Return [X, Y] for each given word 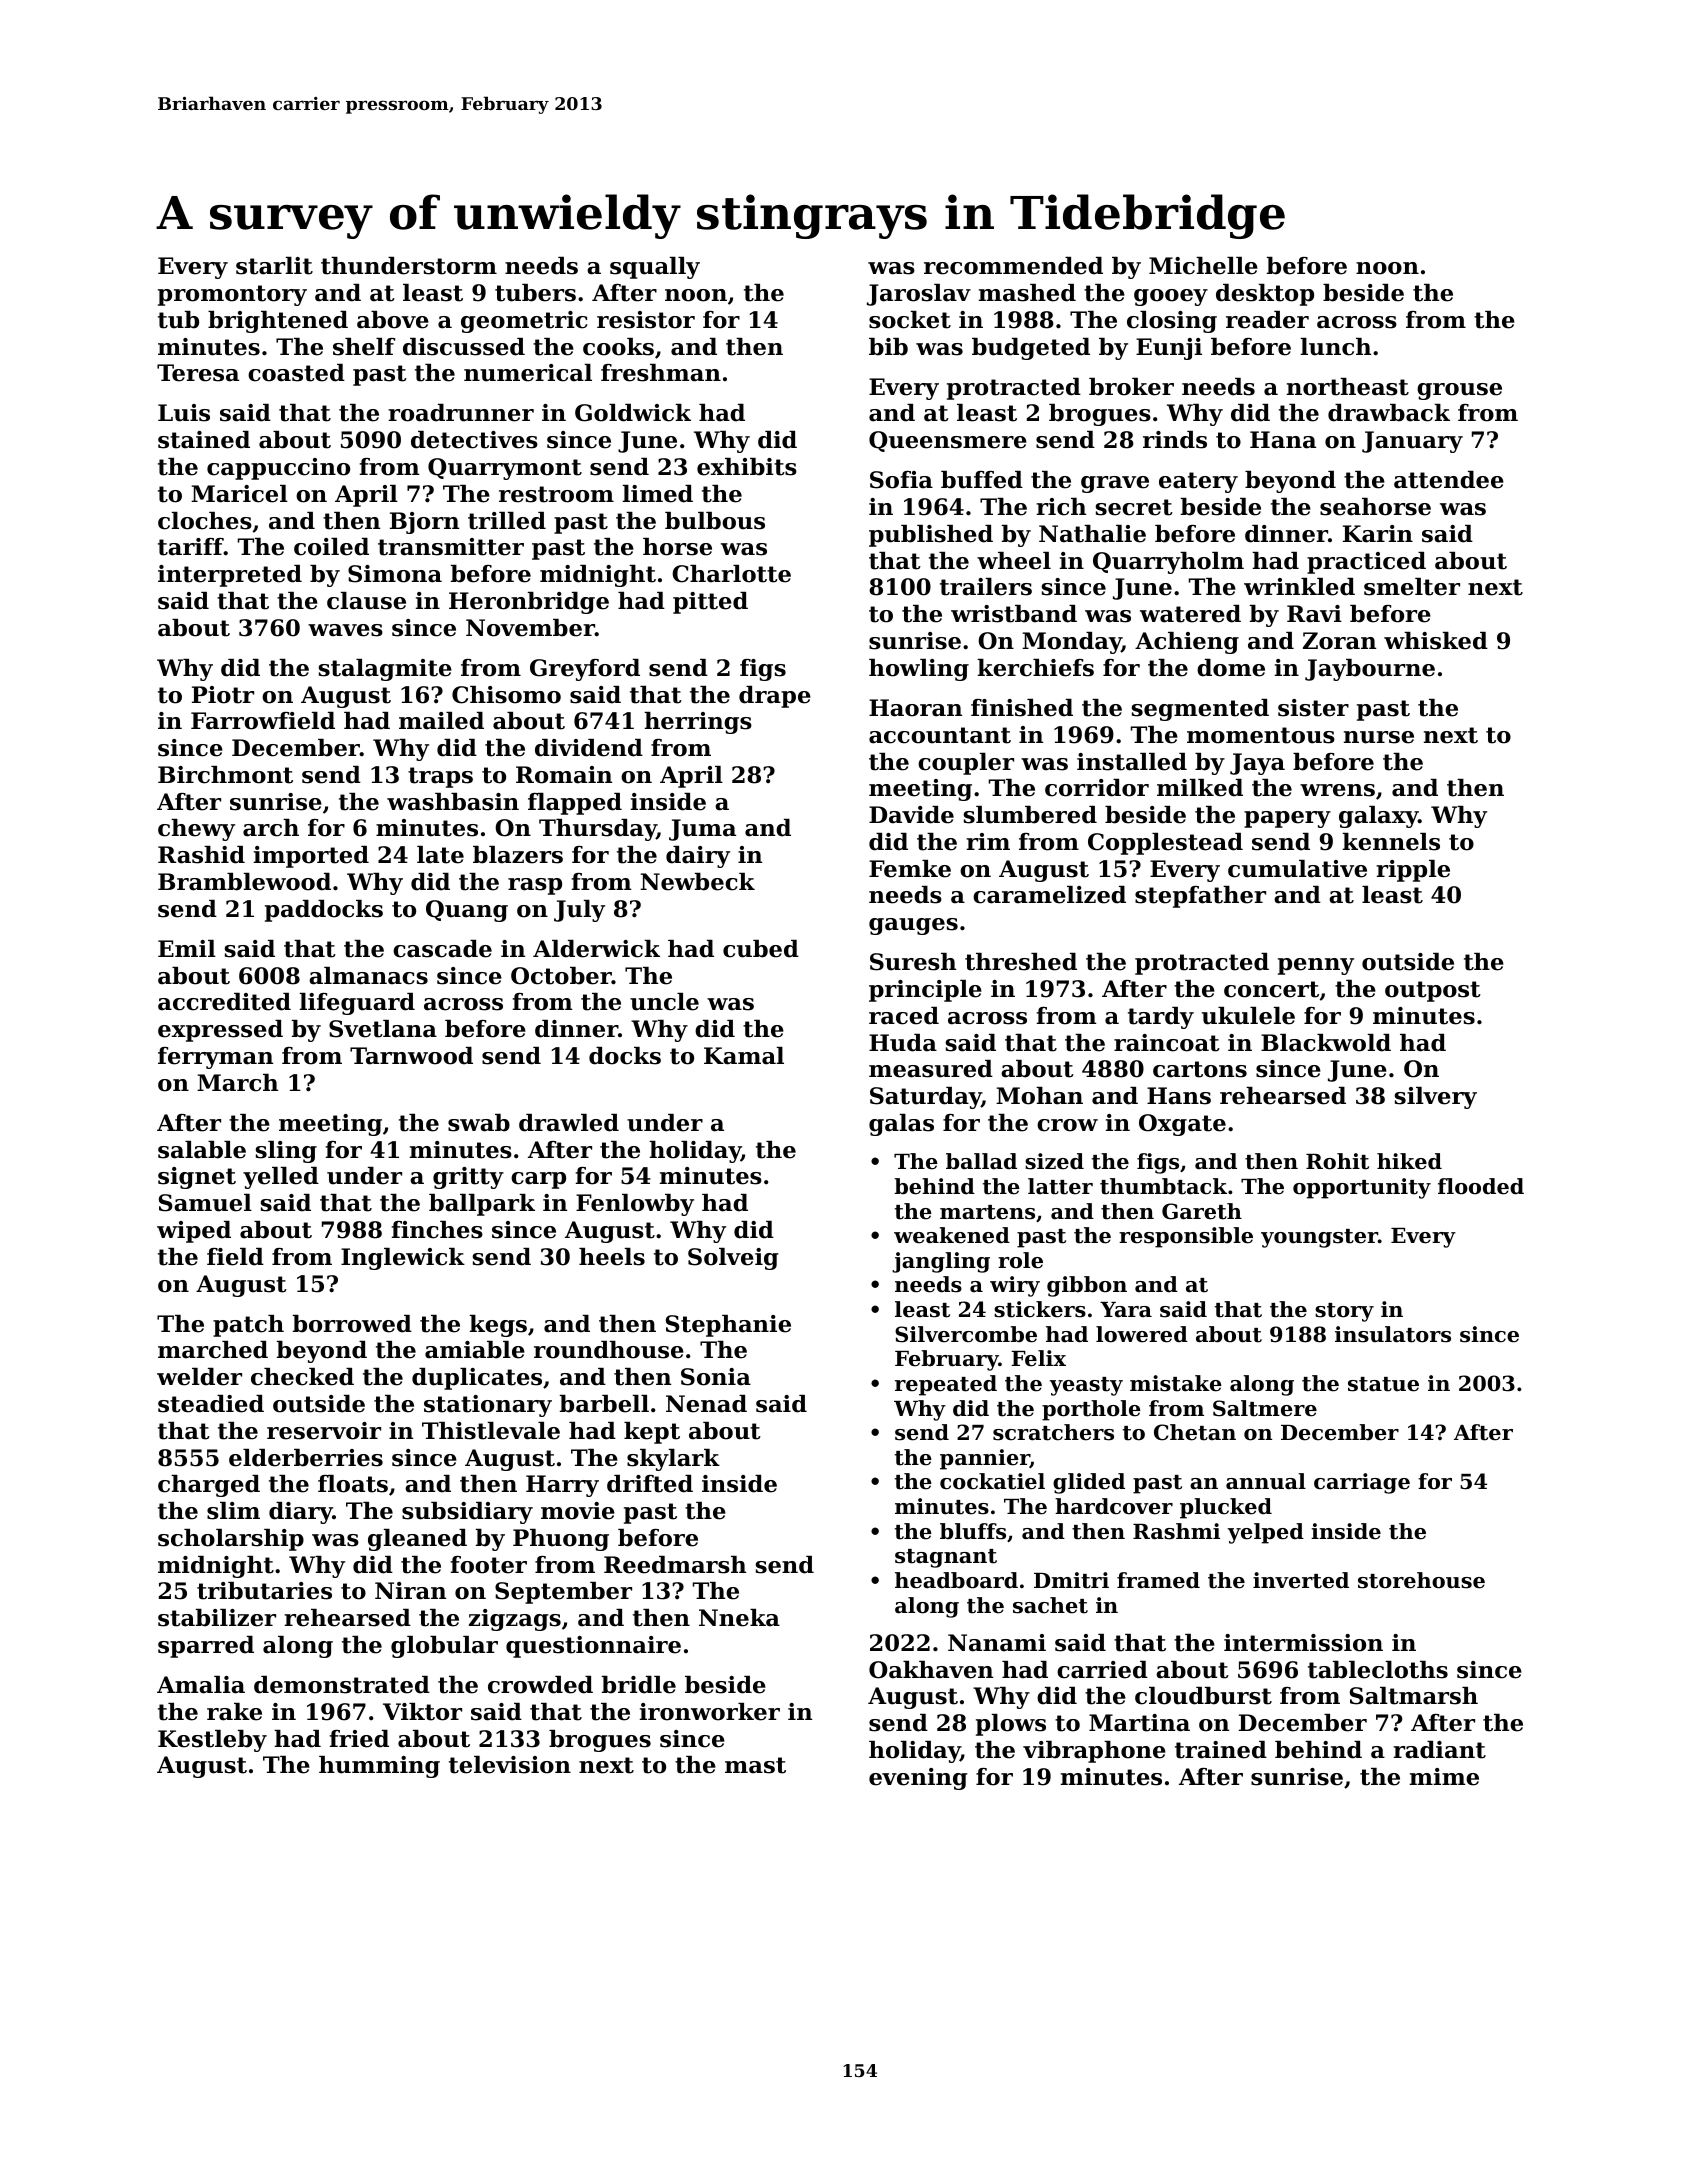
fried [359, 1739]
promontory [232, 295]
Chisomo [506, 695]
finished [1022, 708]
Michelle [1203, 266]
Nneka [739, 1618]
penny [1316, 966]
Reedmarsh [675, 1565]
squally [655, 268]
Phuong [561, 1540]
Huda [903, 1043]
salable [202, 1150]
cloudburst [1203, 1696]
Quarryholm [1168, 563]
